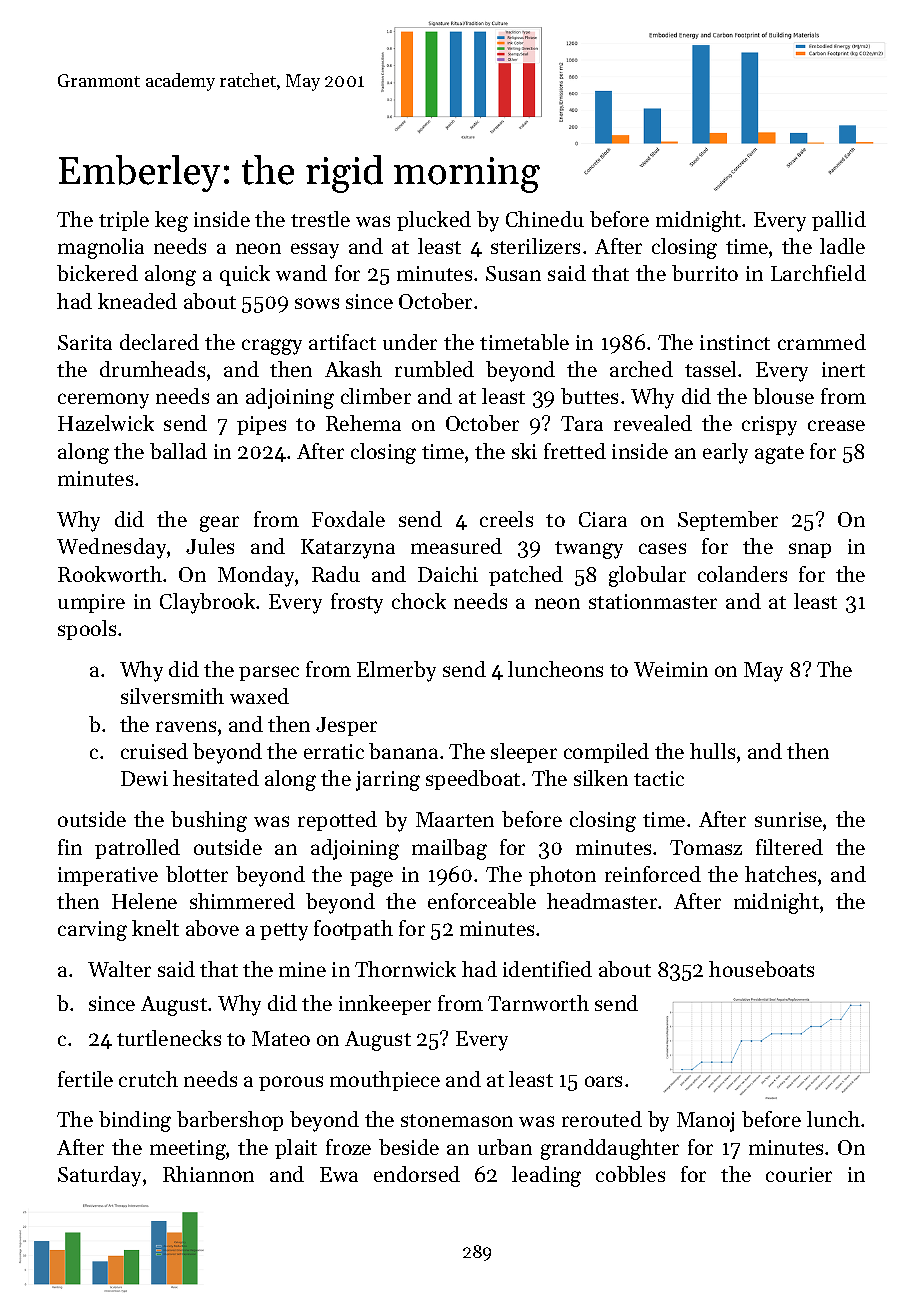 The image size is (924, 1314). What do you see at coordinates (630, 1174) in the screenshot?
I see `cobbles` at bounding box center [630, 1174].
